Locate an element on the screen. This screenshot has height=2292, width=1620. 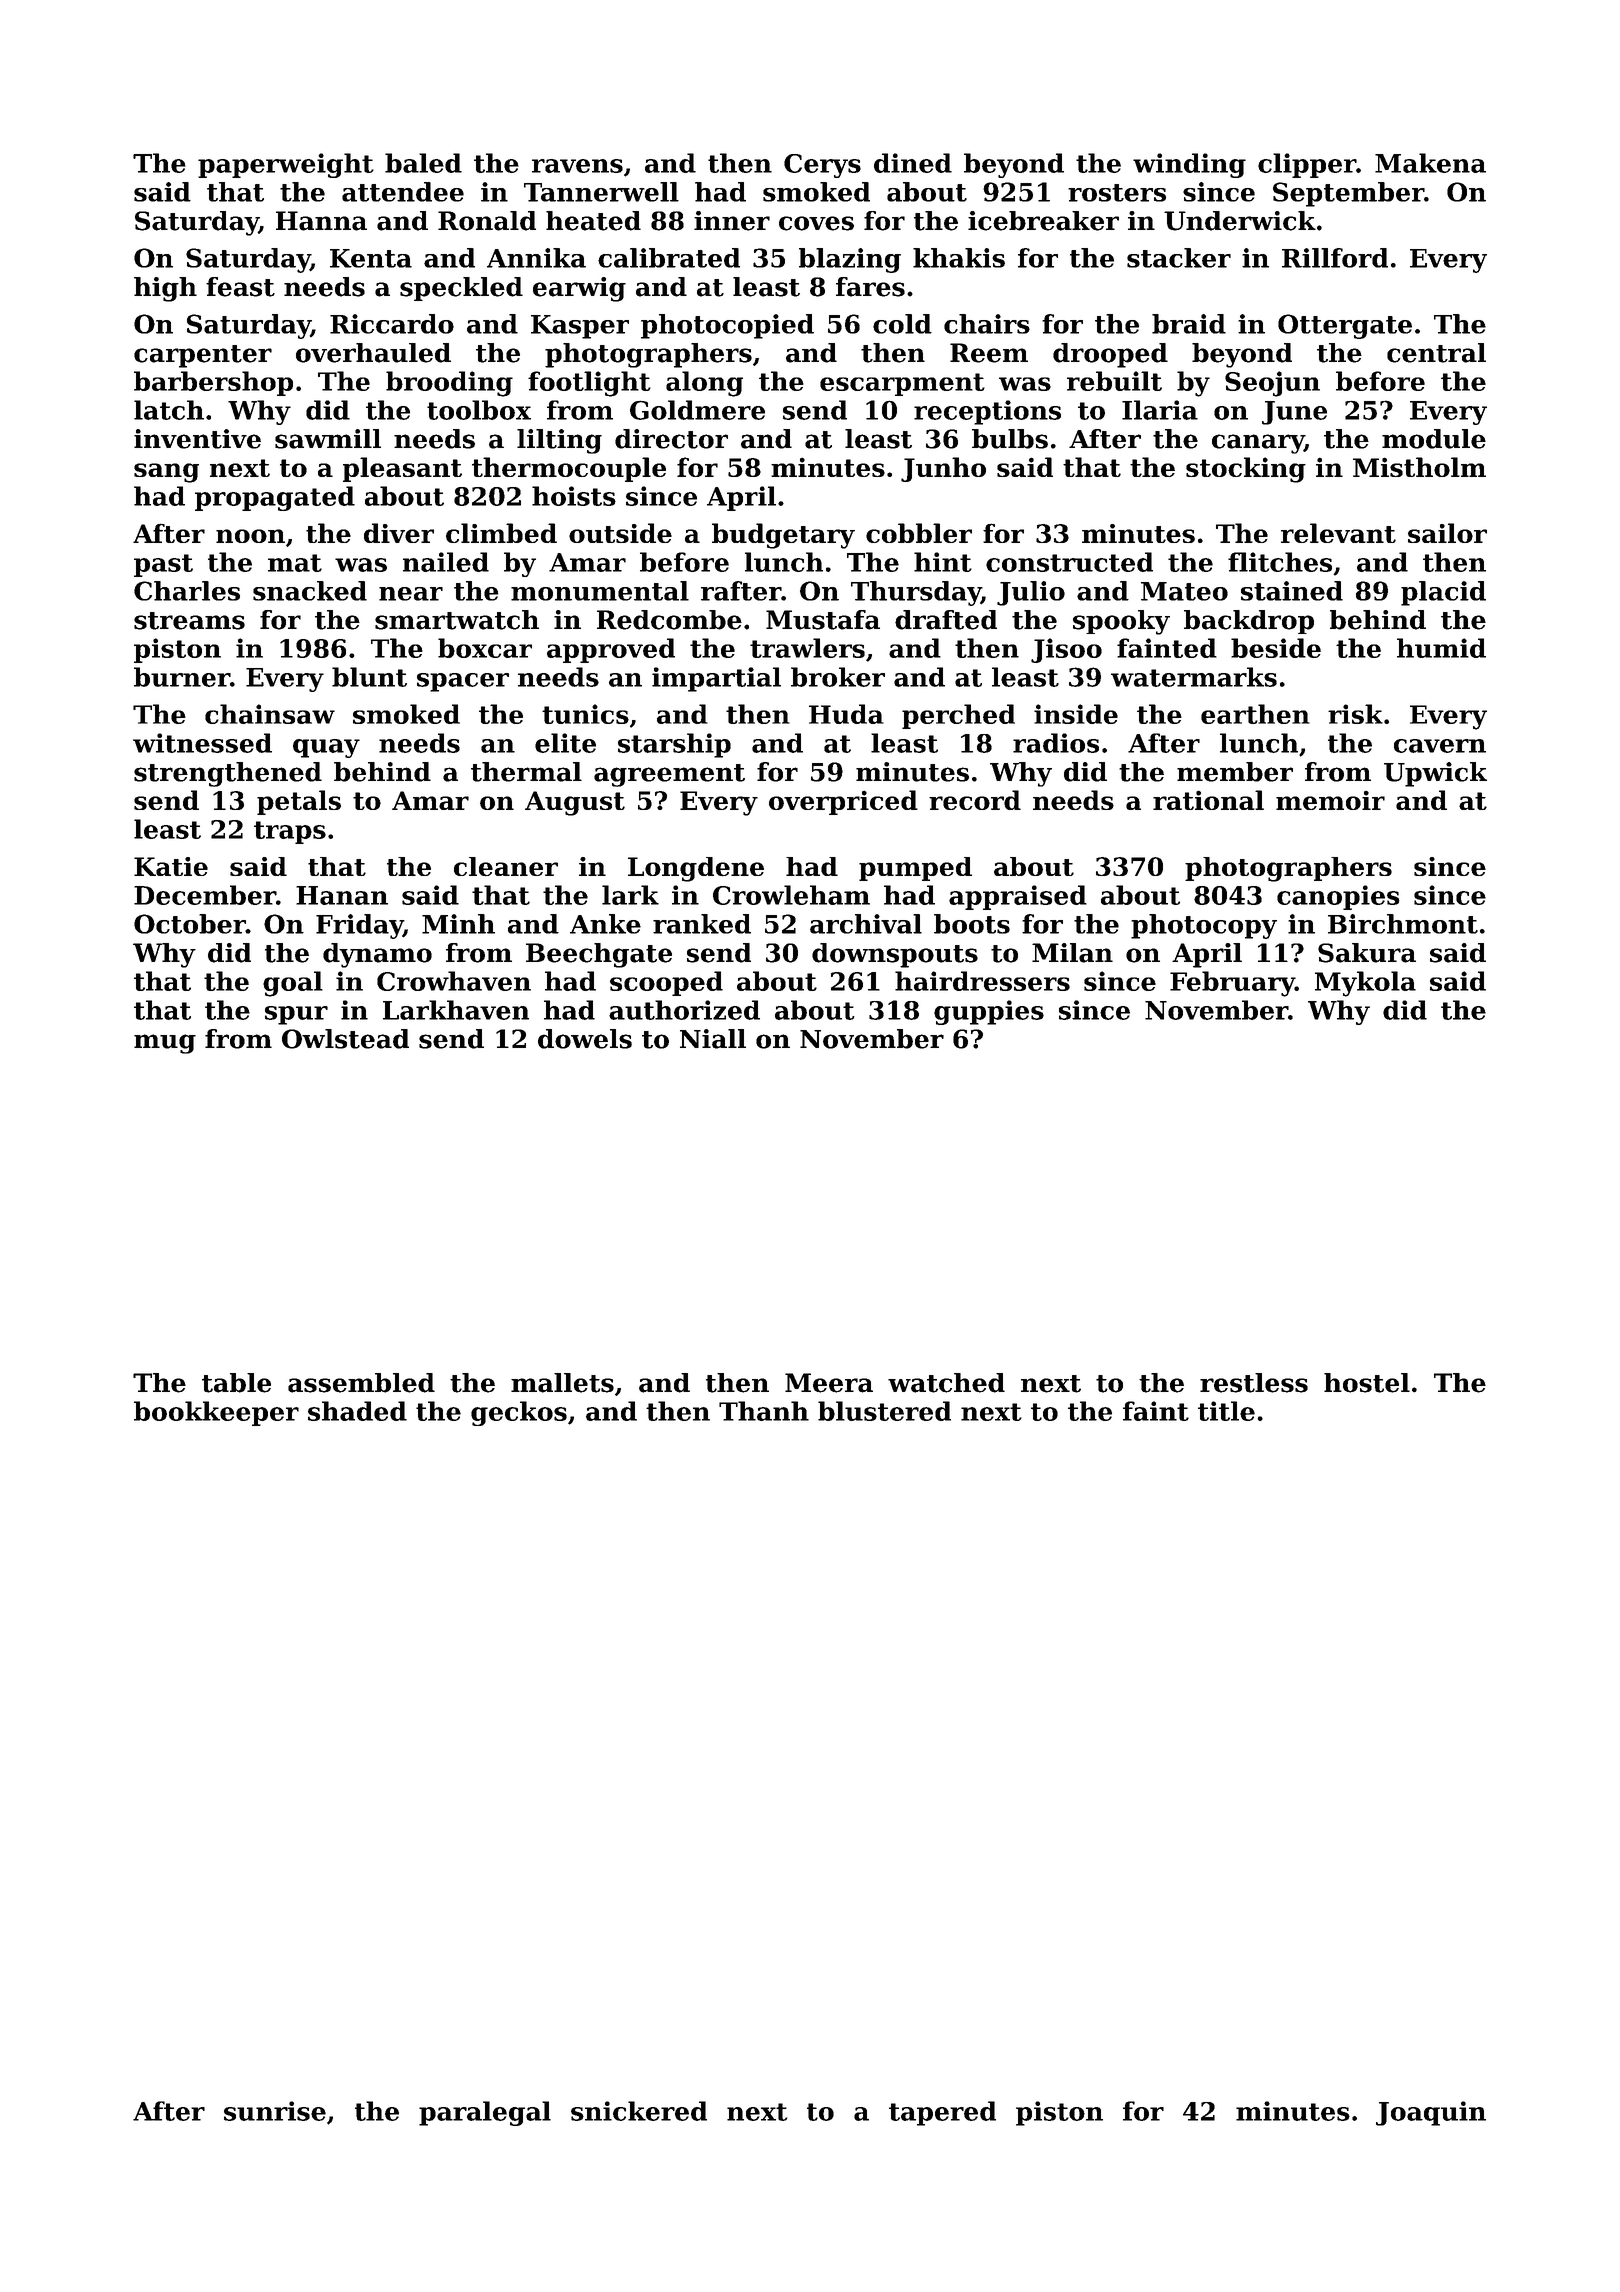
Meera is located at coordinates (829, 1383).
